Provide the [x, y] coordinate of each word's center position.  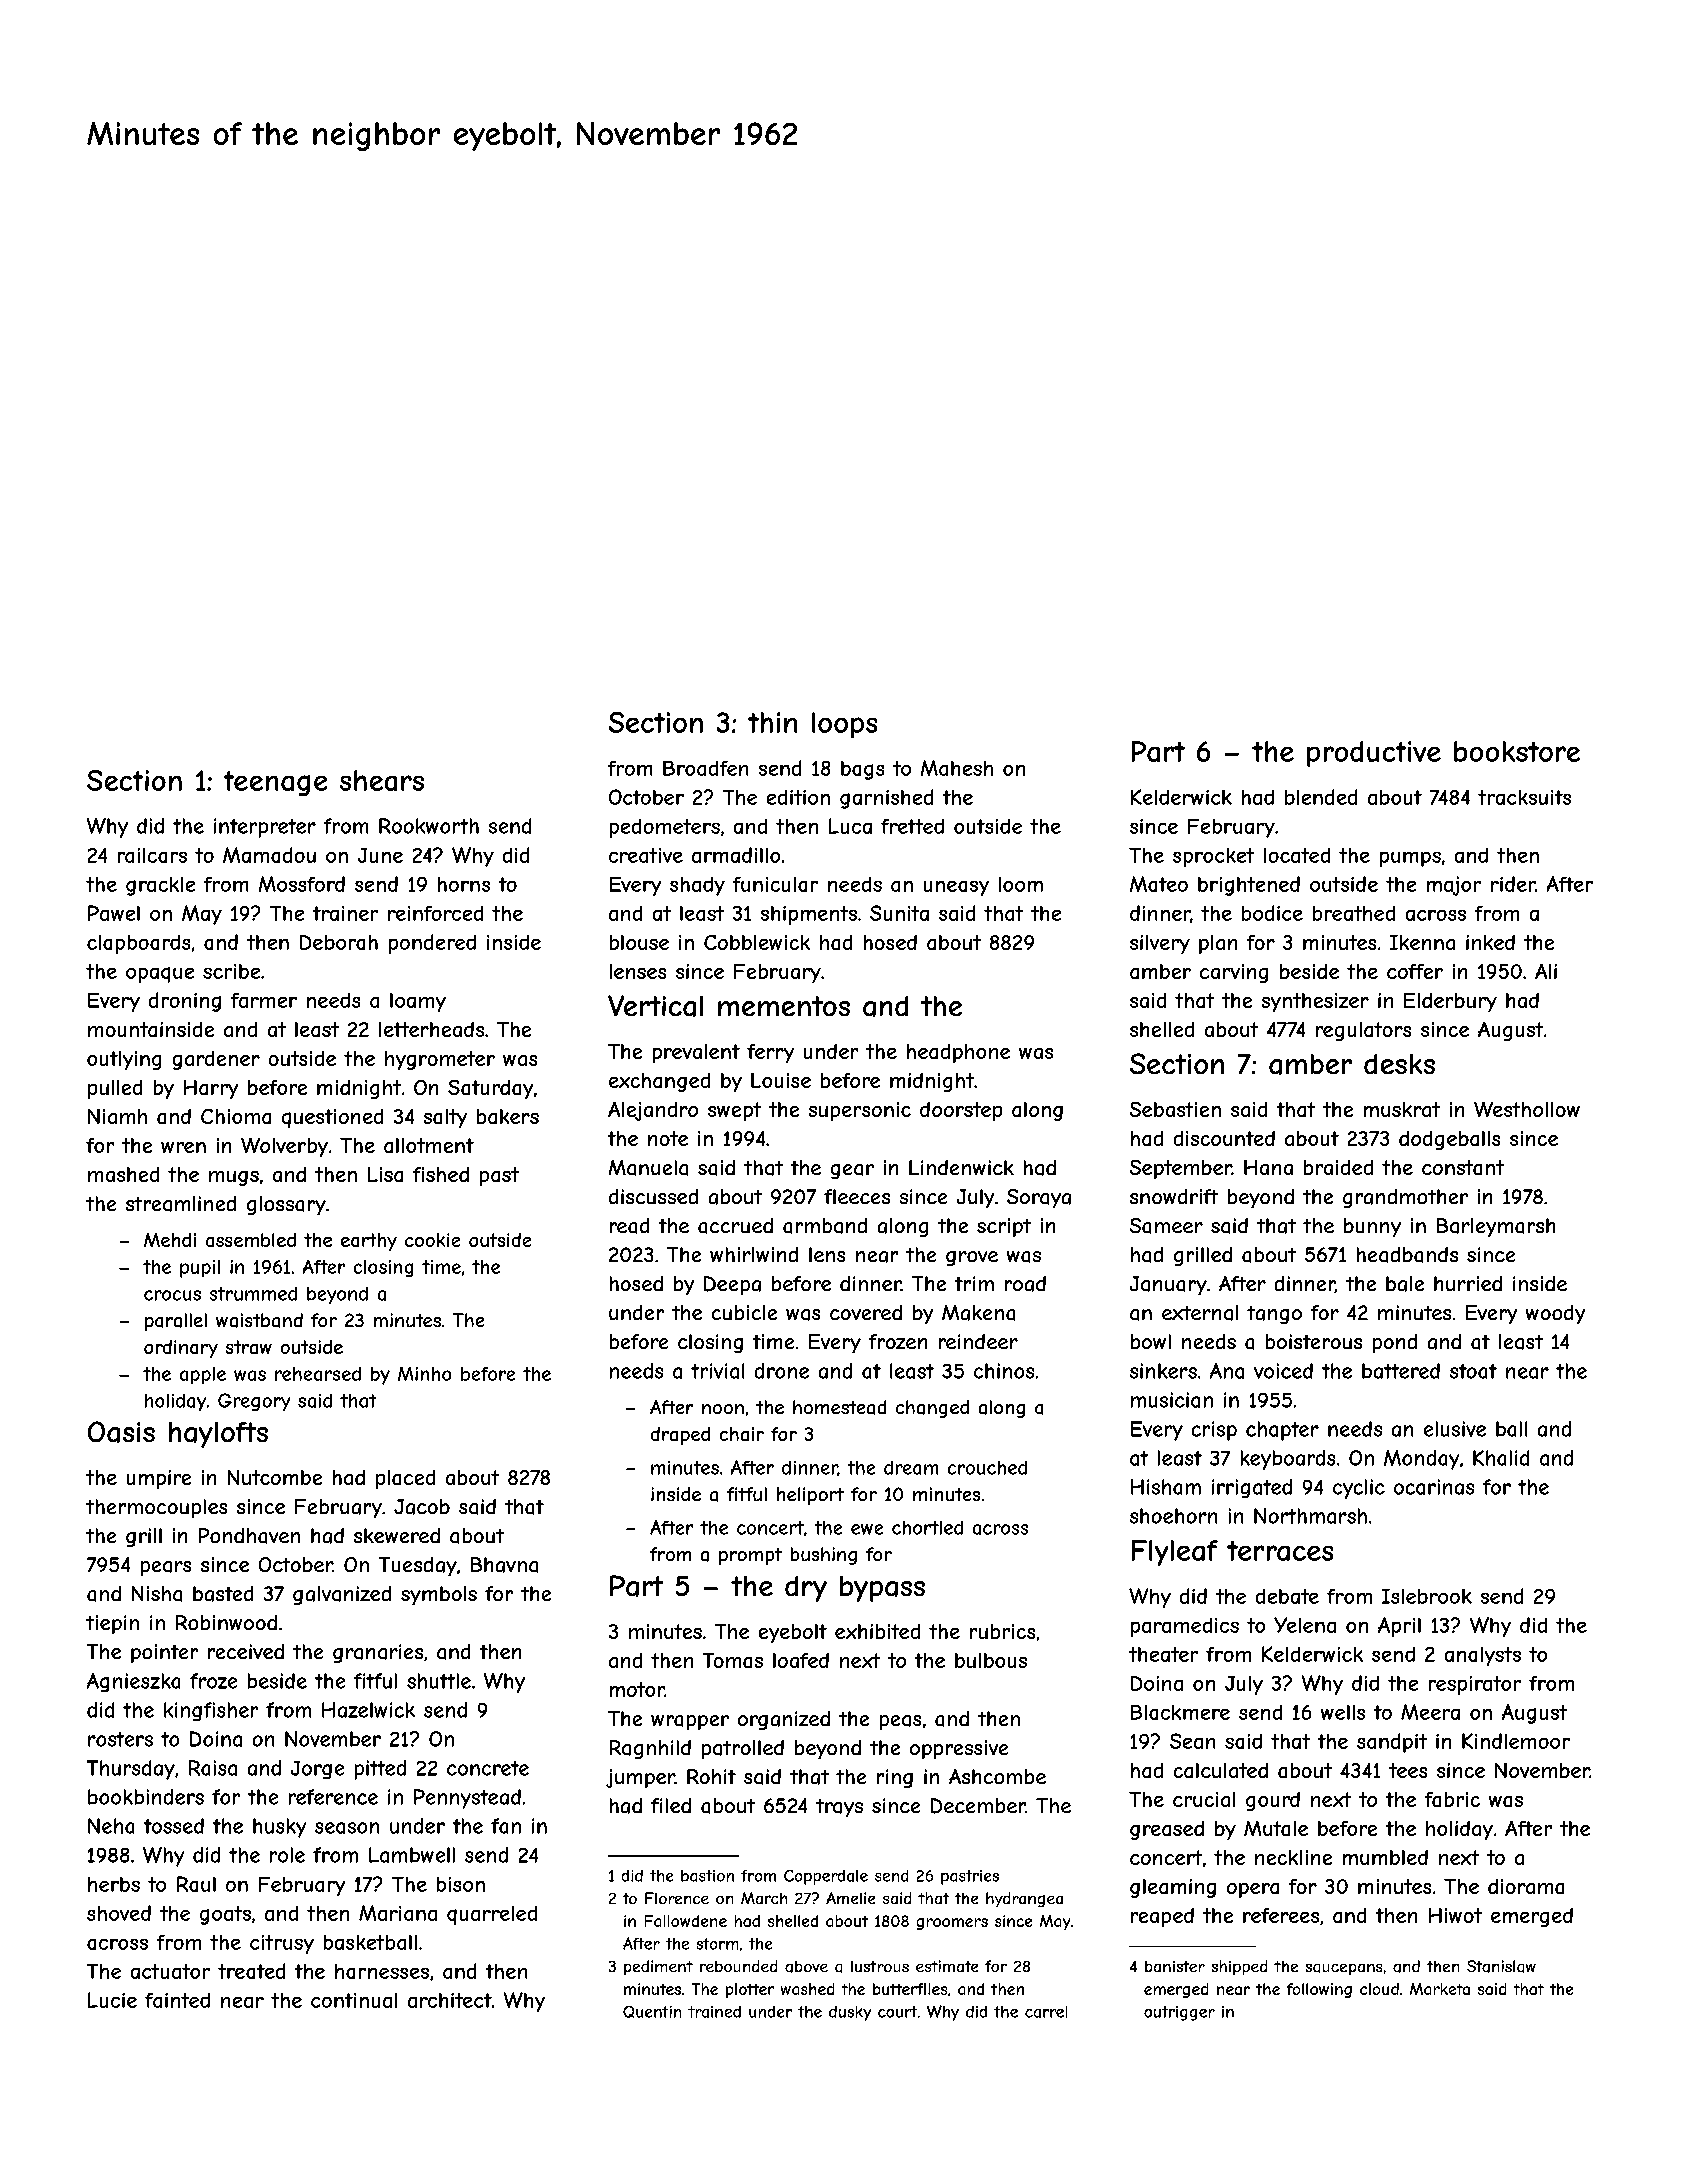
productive [1374, 754]
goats [225, 1915]
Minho [424, 1374]
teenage [275, 783]
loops [844, 725]
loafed [801, 1660]
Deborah [339, 942]
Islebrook [1427, 1596]
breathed [1354, 913]
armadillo [736, 855]
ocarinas [1434, 1487]
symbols [439, 1595]
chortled [927, 1528]
